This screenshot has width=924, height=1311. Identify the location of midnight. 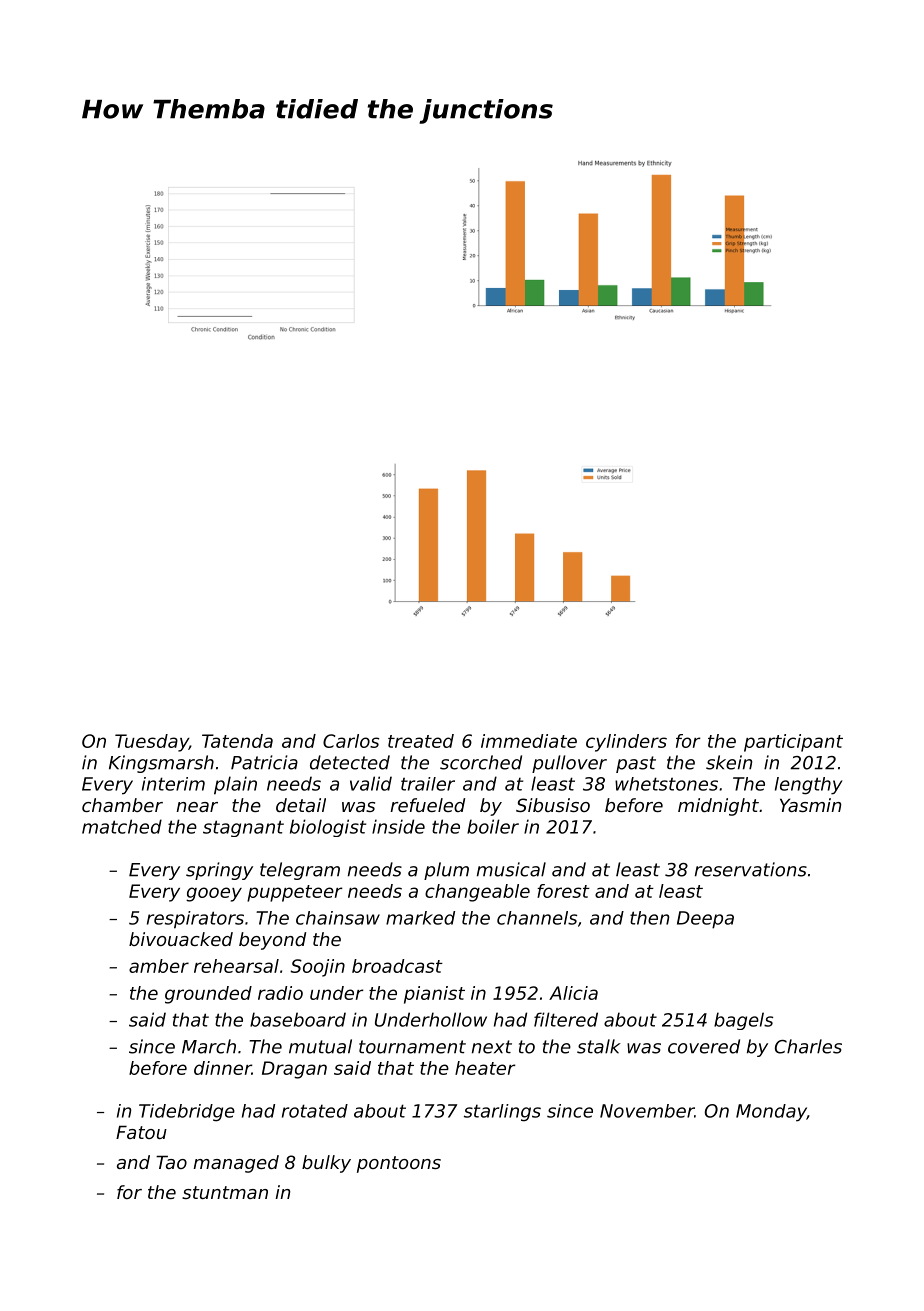
(718, 807).
